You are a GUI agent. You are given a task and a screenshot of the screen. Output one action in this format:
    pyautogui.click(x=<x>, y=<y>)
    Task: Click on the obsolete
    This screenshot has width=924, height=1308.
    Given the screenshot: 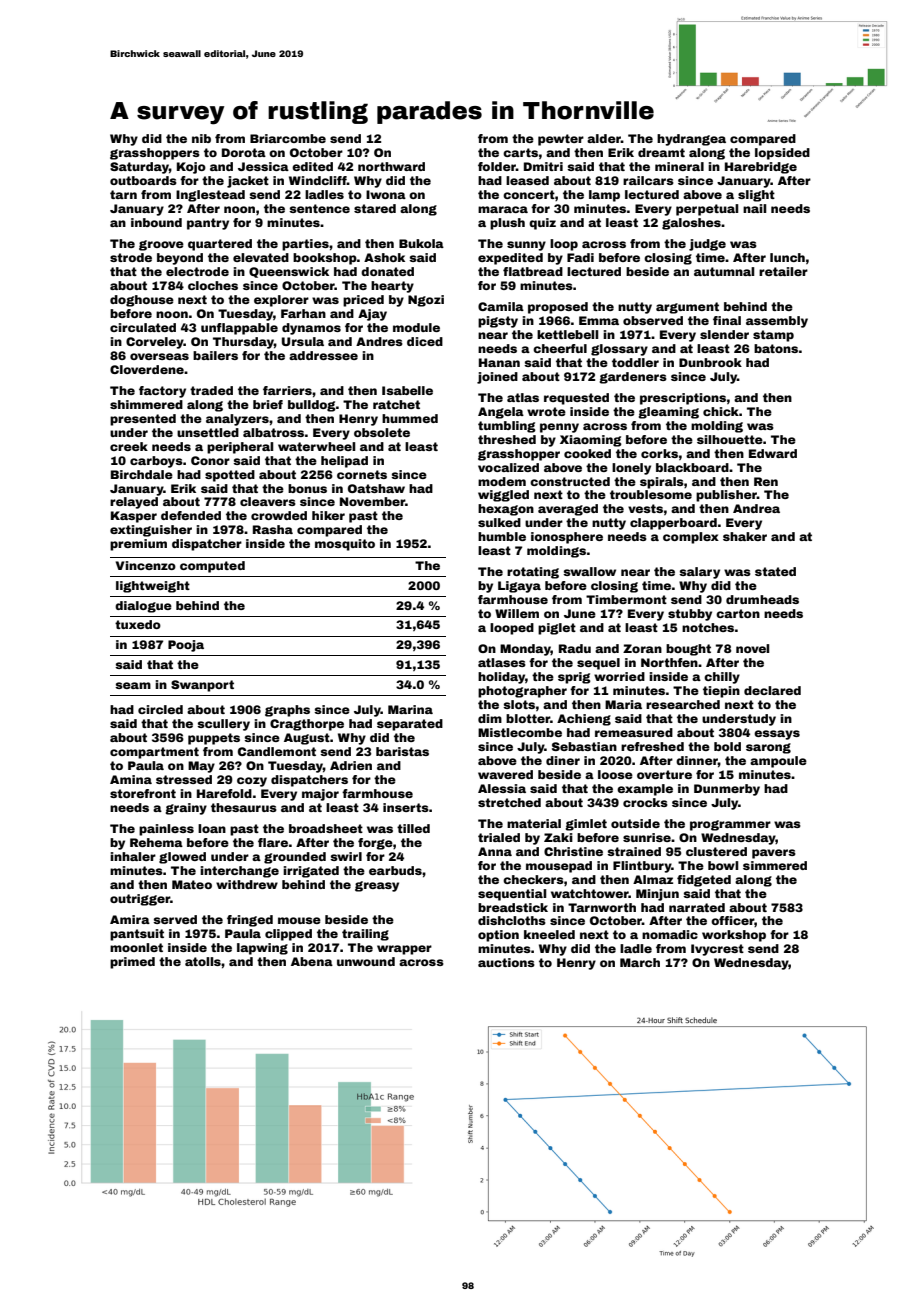 What is the action you would take?
    pyautogui.click(x=382, y=432)
